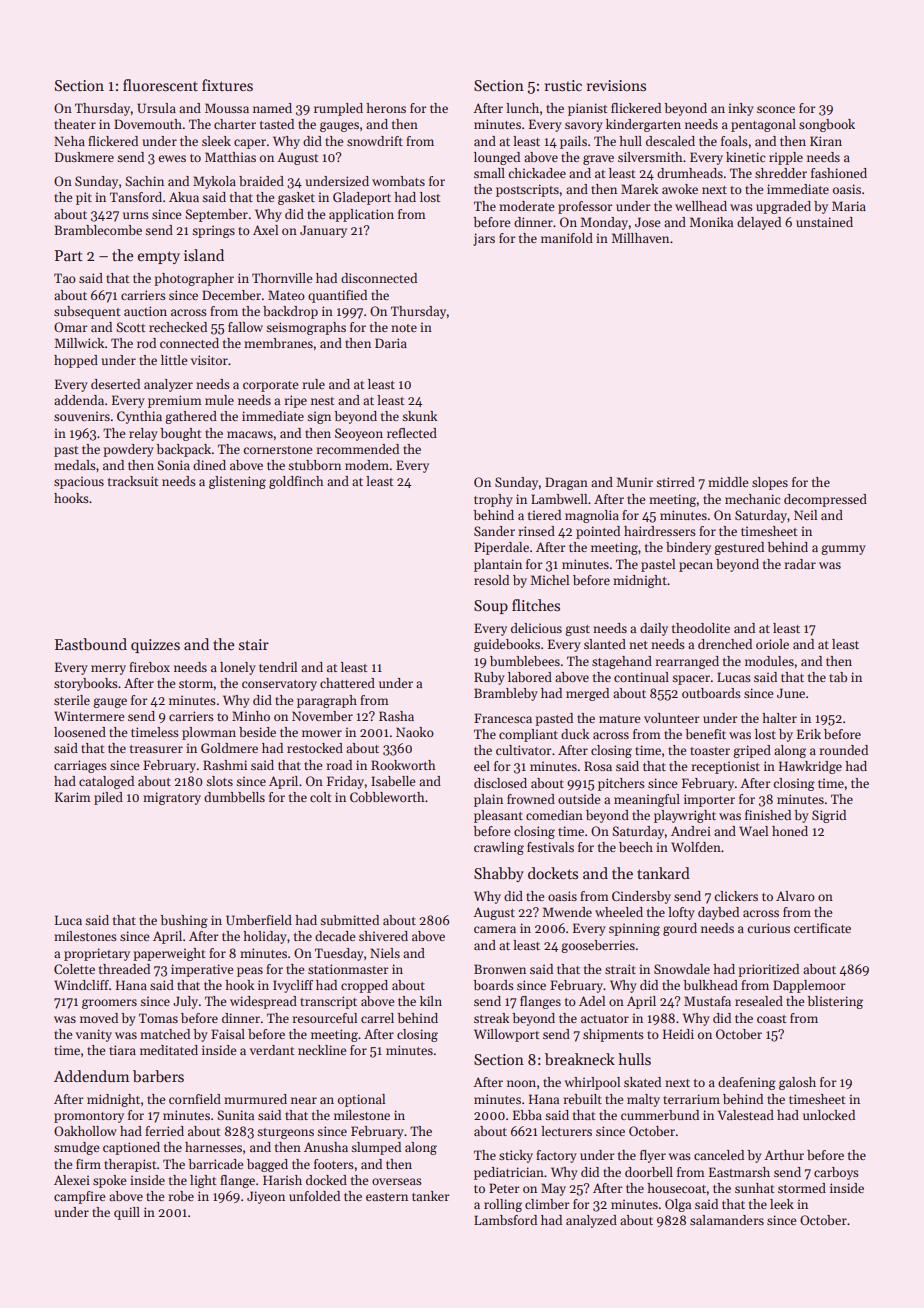 The image size is (924, 1308). What do you see at coordinates (79, 482) in the image?
I see `spacious` at bounding box center [79, 482].
